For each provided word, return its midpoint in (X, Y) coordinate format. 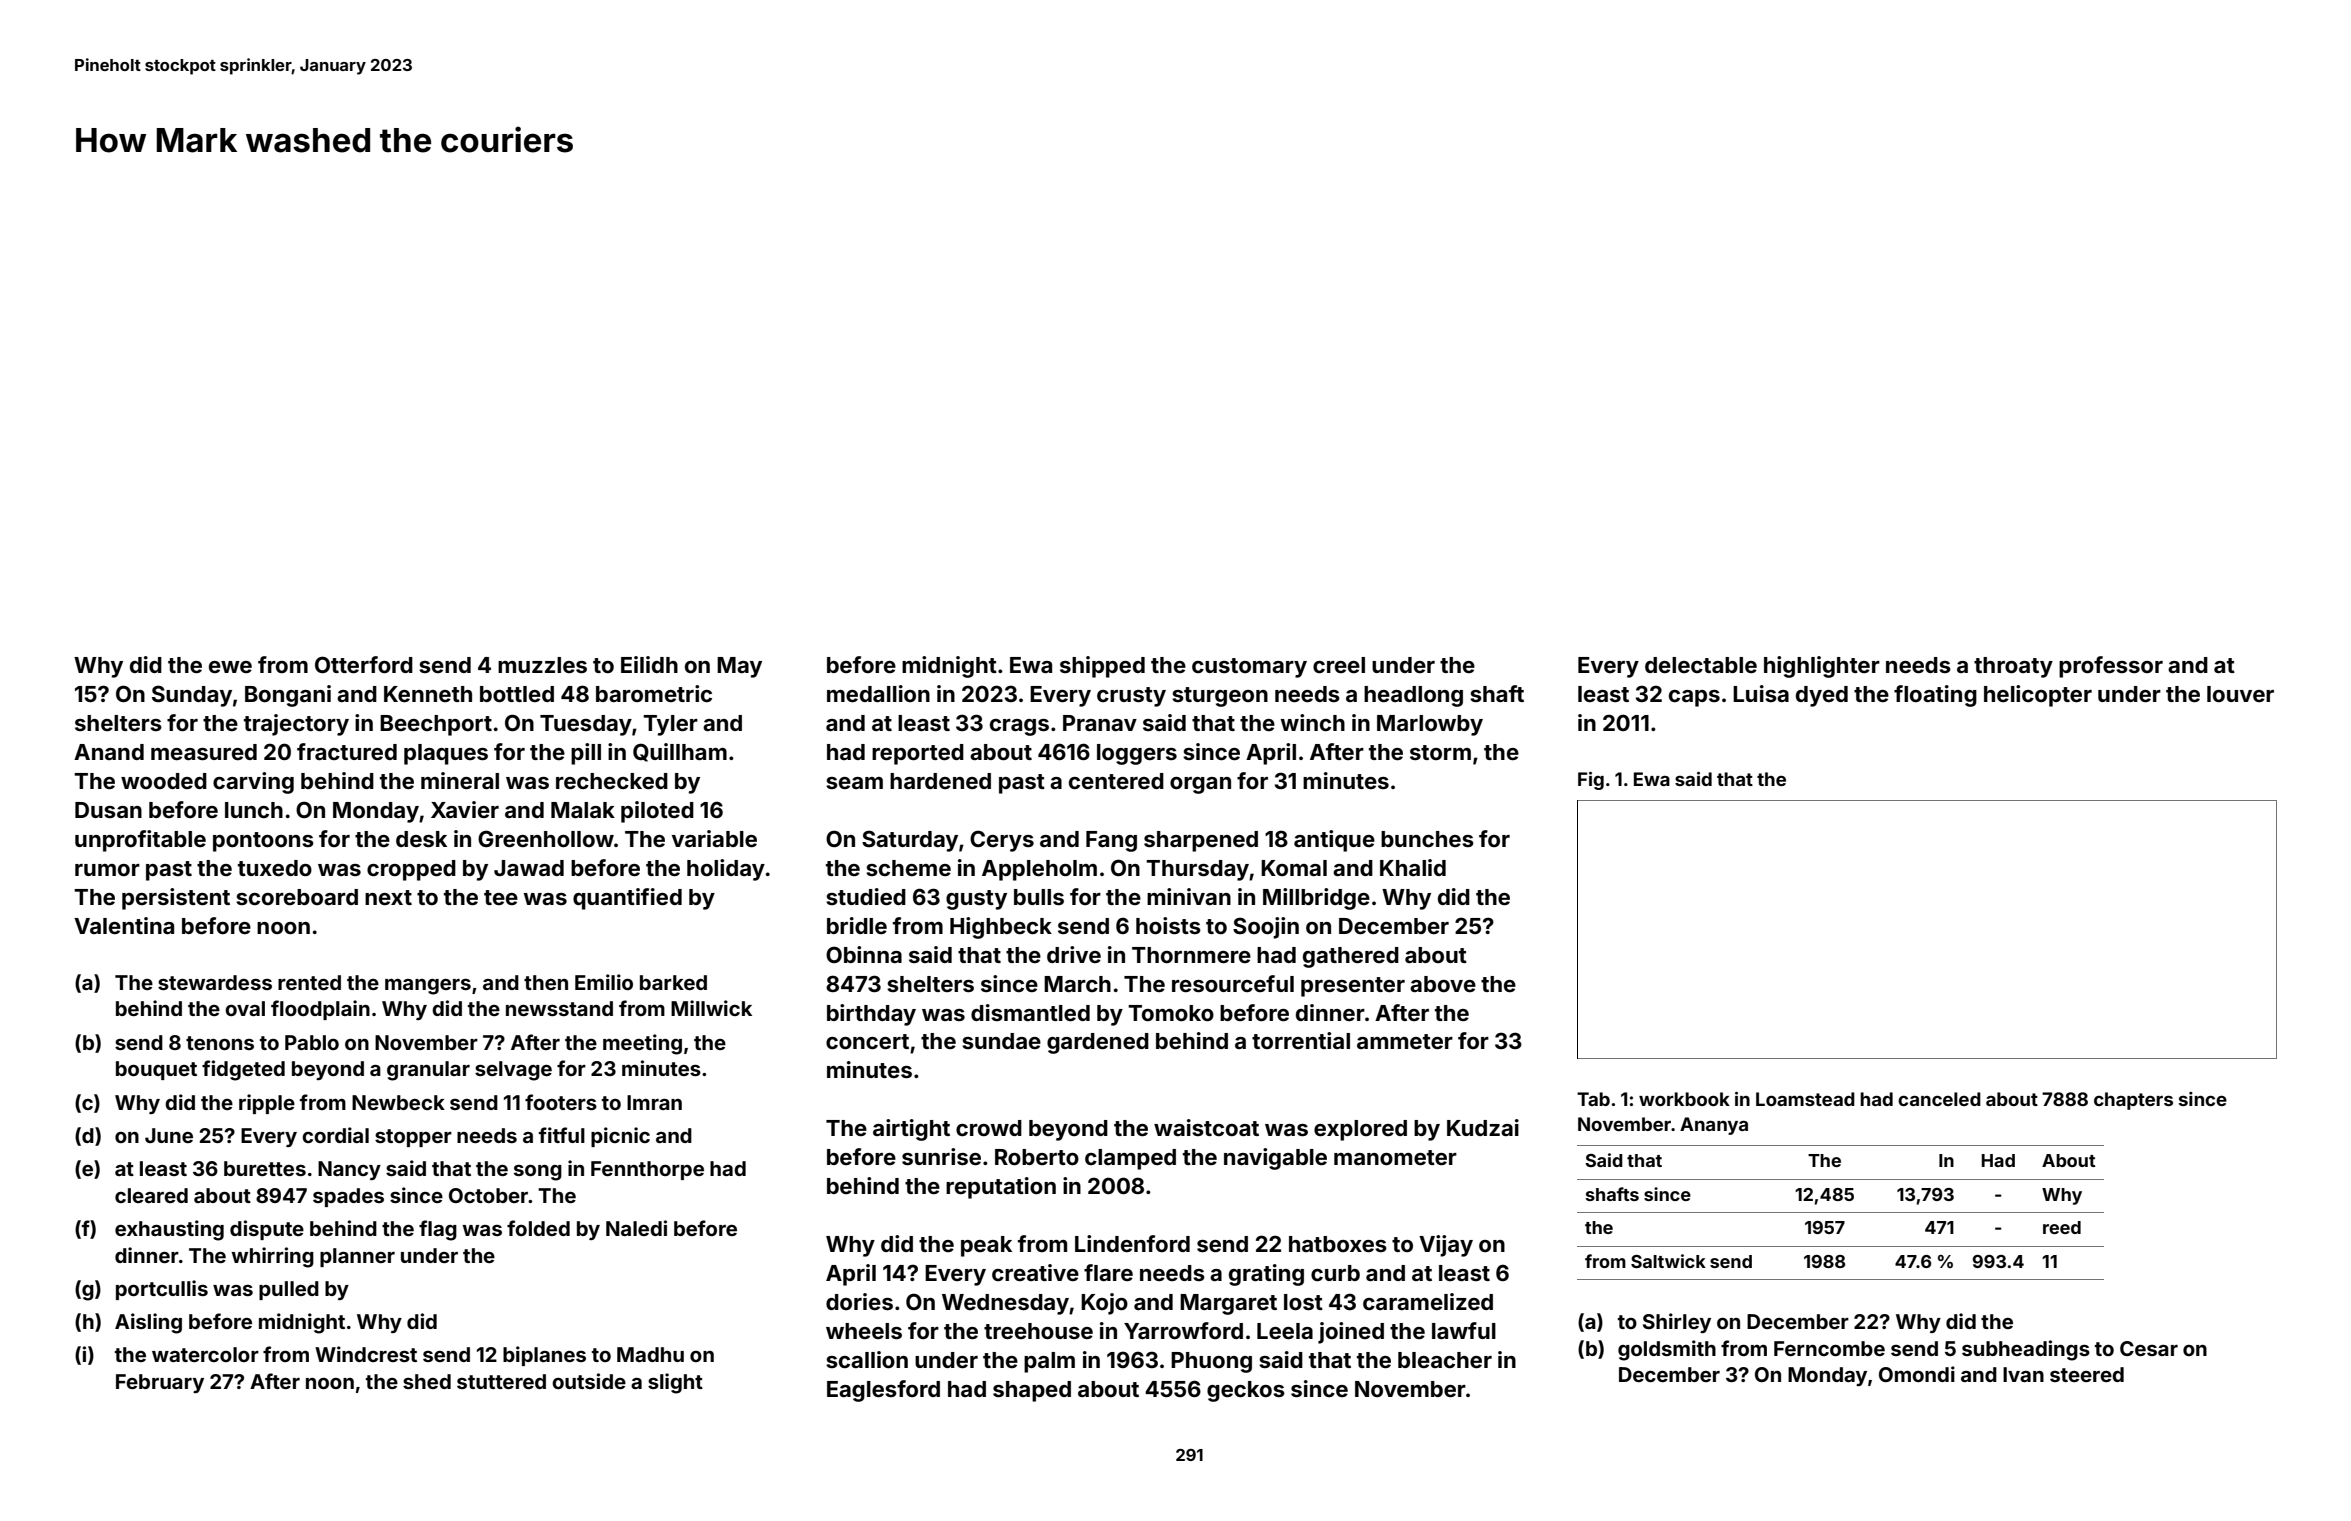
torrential (1301, 1040)
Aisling (148, 1323)
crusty (1131, 697)
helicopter (2038, 696)
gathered (1351, 957)
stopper (413, 1138)
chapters (2133, 1101)
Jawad (529, 868)
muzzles (542, 665)
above (1443, 984)
